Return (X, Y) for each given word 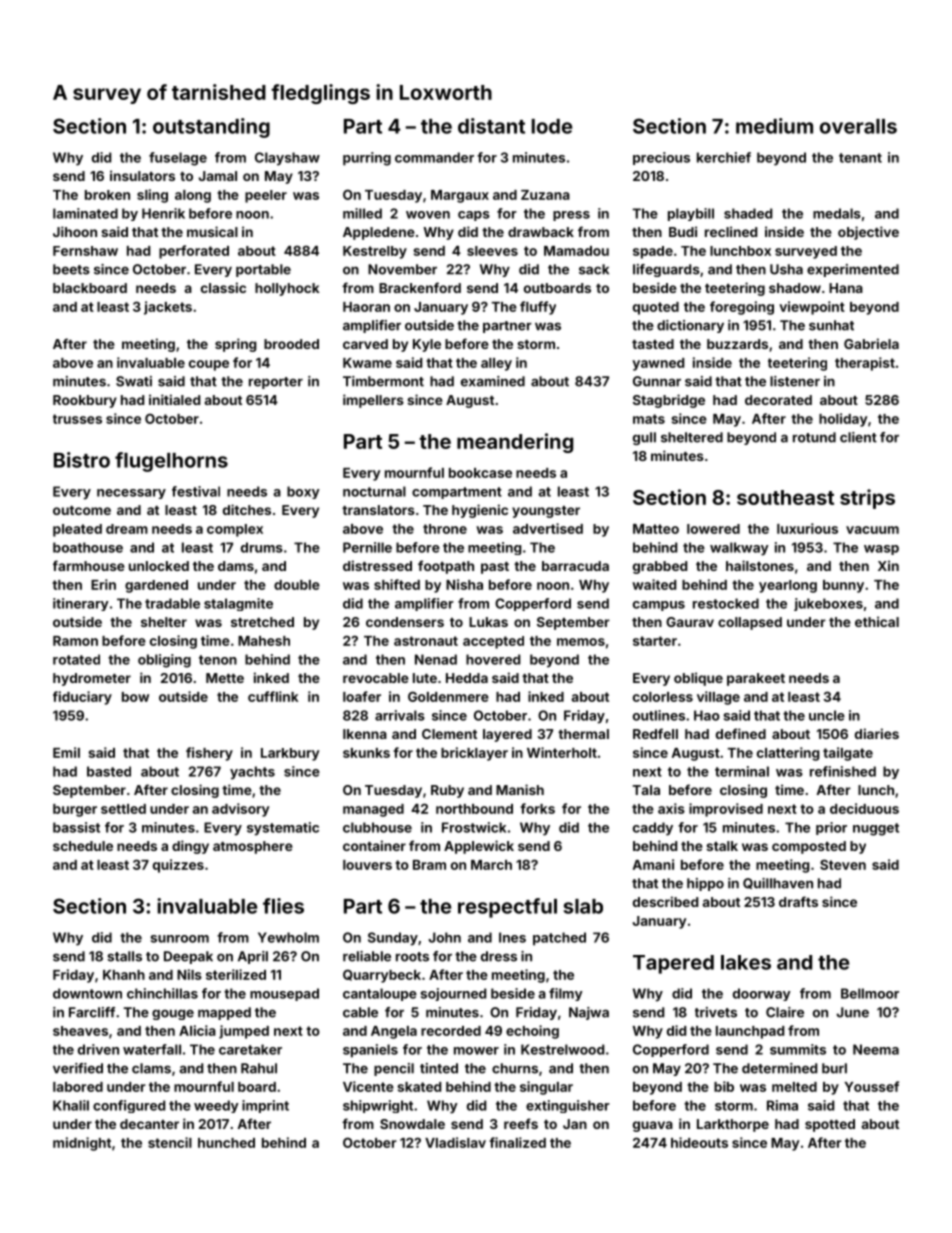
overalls (858, 126)
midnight (82, 1144)
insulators (142, 175)
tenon (218, 660)
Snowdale (412, 1124)
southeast (785, 497)
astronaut (426, 641)
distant (491, 126)
